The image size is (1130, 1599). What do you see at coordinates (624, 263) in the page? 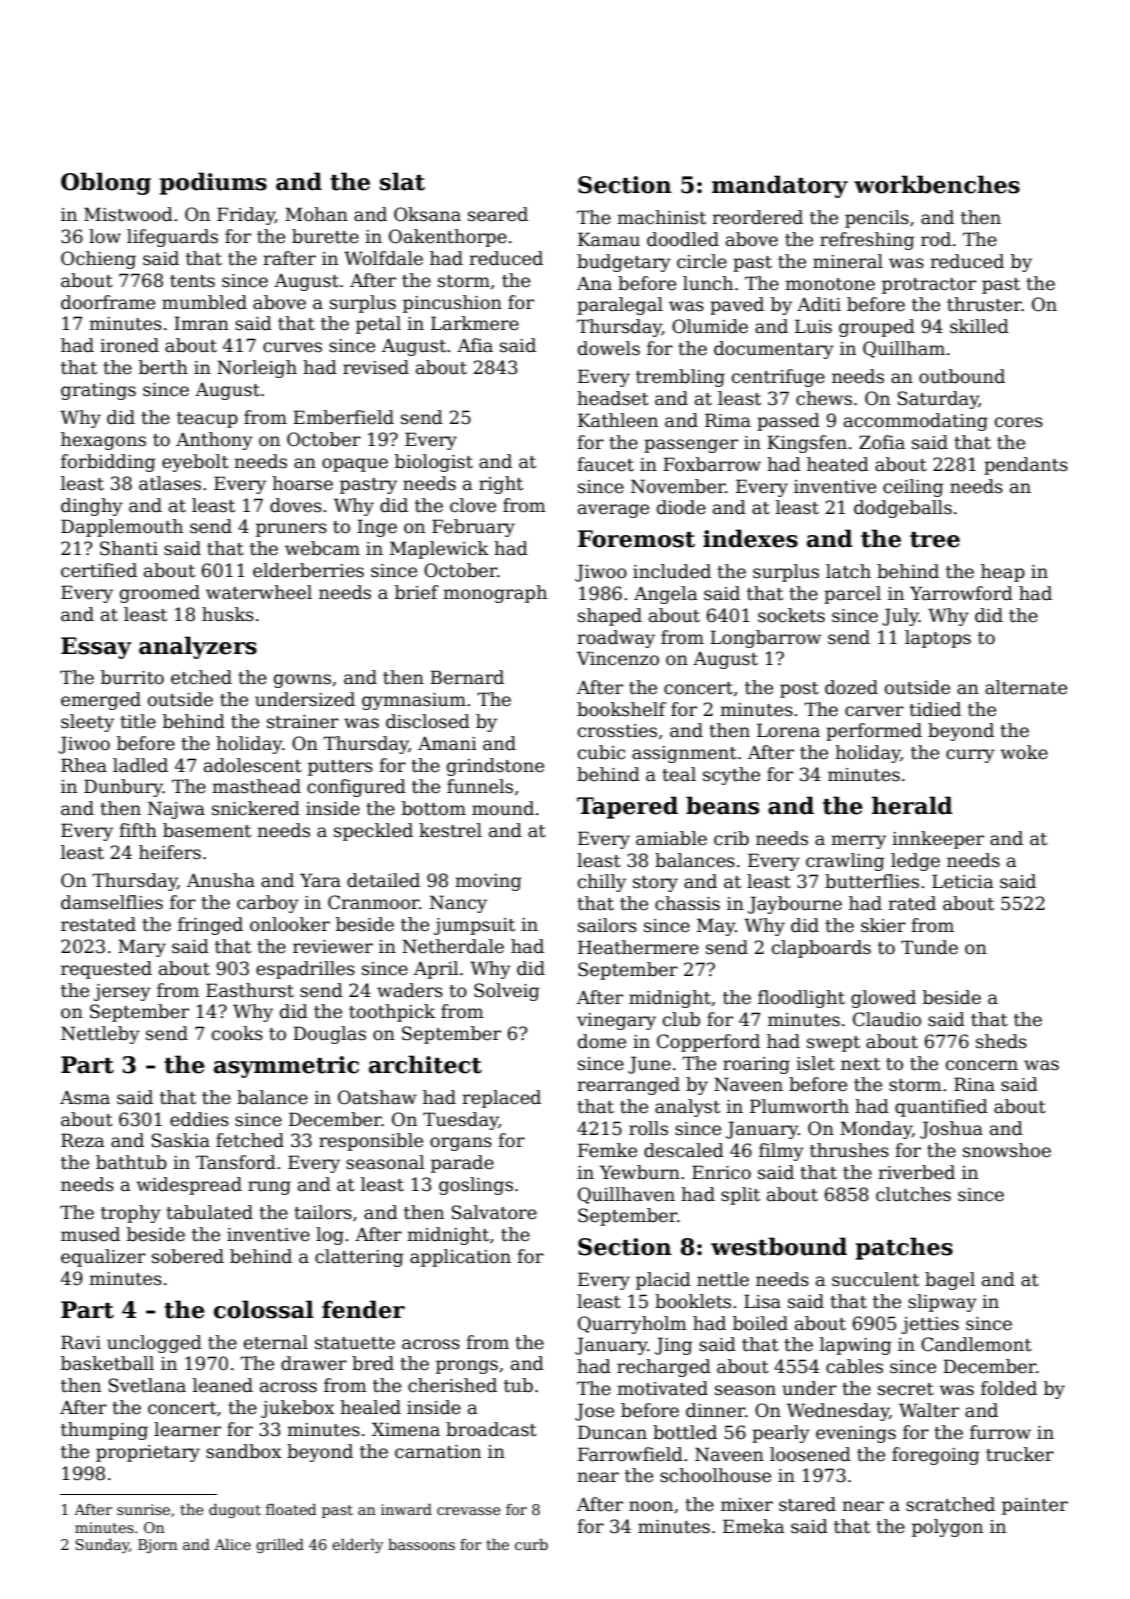
I see `budgetary` at bounding box center [624, 263].
